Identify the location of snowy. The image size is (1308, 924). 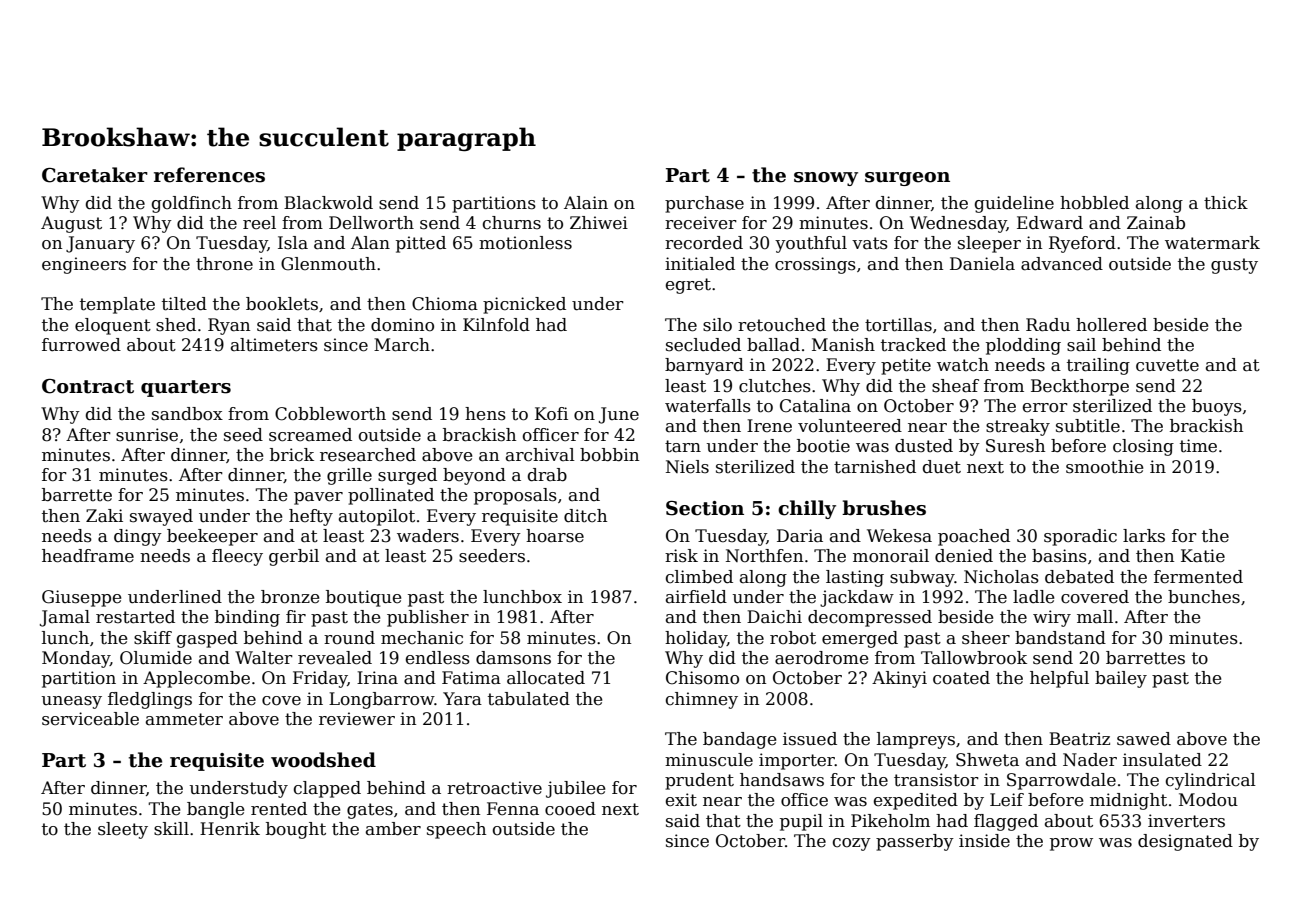
(826, 179).
